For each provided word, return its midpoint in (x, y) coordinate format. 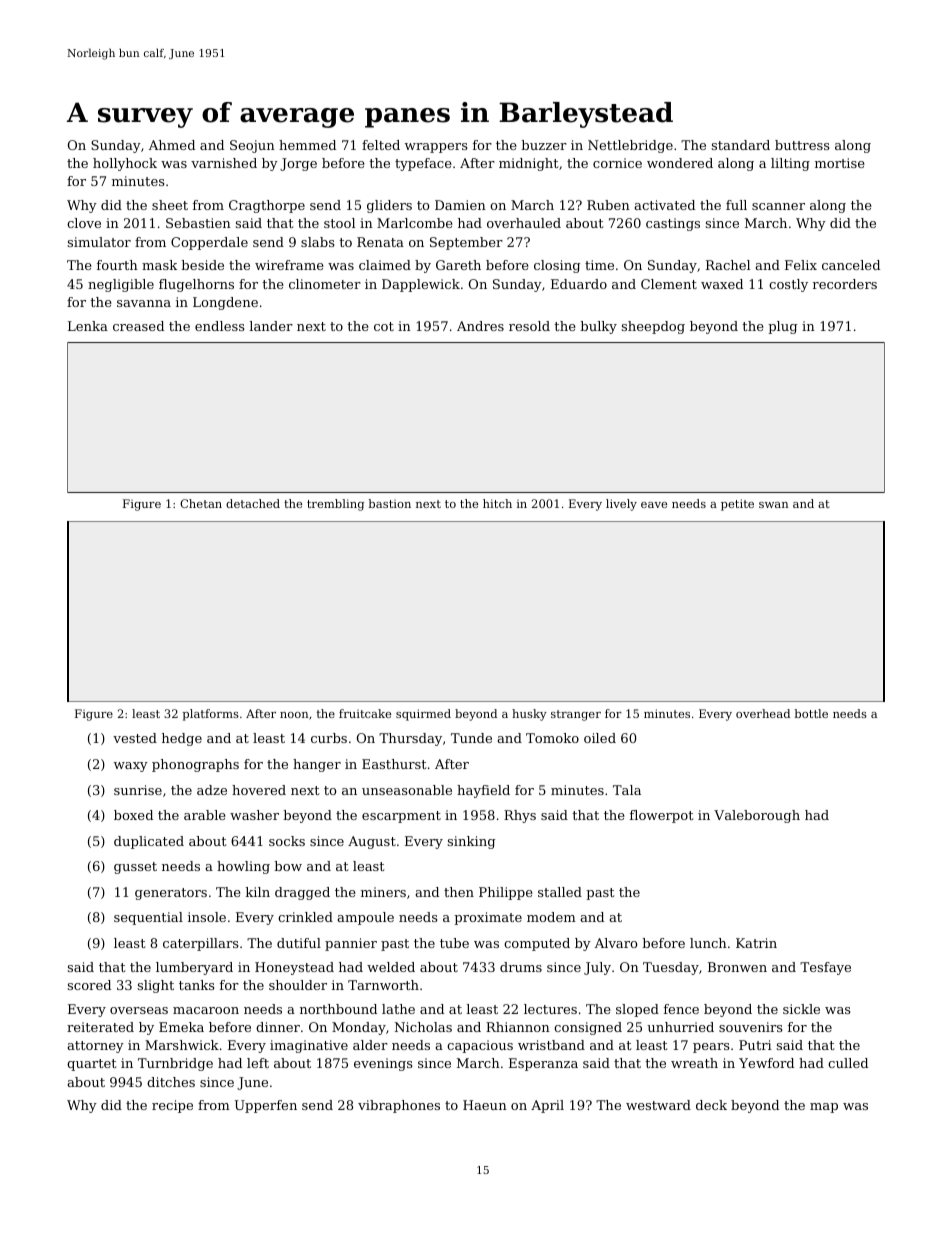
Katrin (756, 943)
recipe (172, 1106)
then (459, 892)
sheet (170, 205)
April (547, 1106)
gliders (389, 206)
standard (741, 145)
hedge (182, 739)
